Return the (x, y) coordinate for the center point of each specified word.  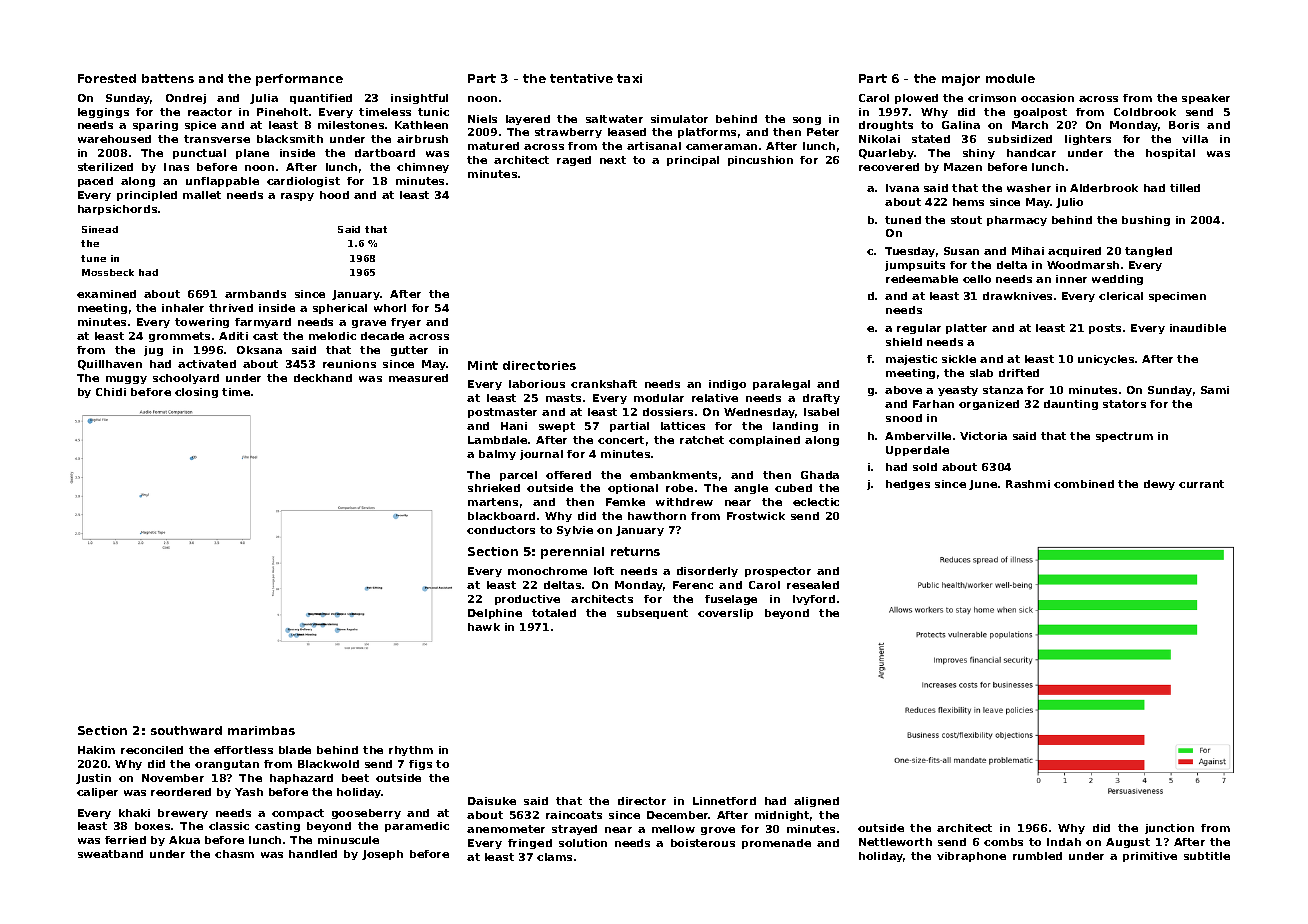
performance (299, 80)
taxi (629, 78)
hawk (484, 627)
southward (186, 730)
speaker (1206, 99)
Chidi (111, 392)
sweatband (110, 854)
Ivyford (814, 600)
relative (715, 398)
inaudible (1198, 328)
